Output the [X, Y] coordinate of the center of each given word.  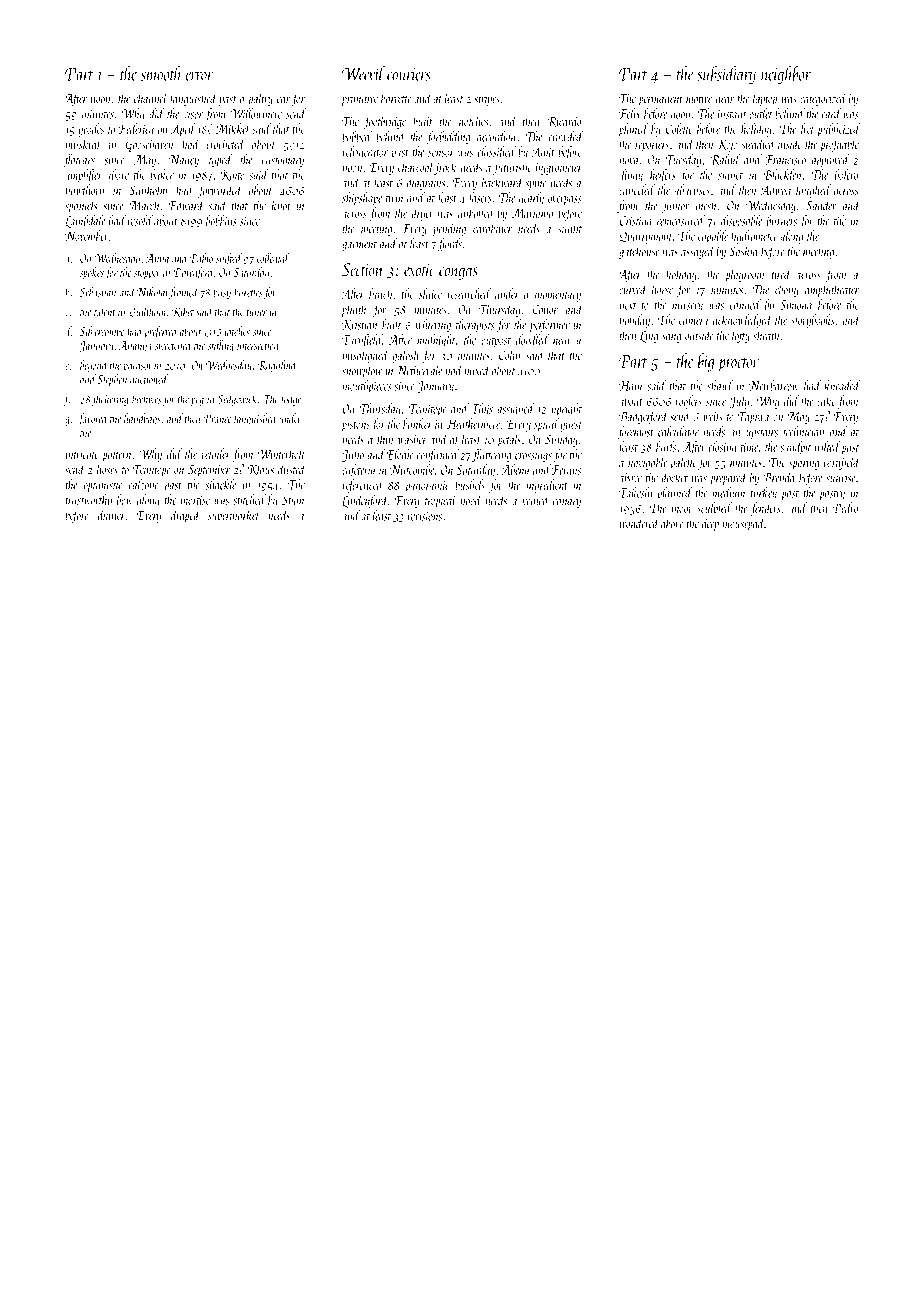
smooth [161, 73]
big [706, 362]
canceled [637, 189]
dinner [111, 514]
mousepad [744, 524]
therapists [475, 325]
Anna [157, 258]
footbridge [385, 122]
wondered [639, 523]
